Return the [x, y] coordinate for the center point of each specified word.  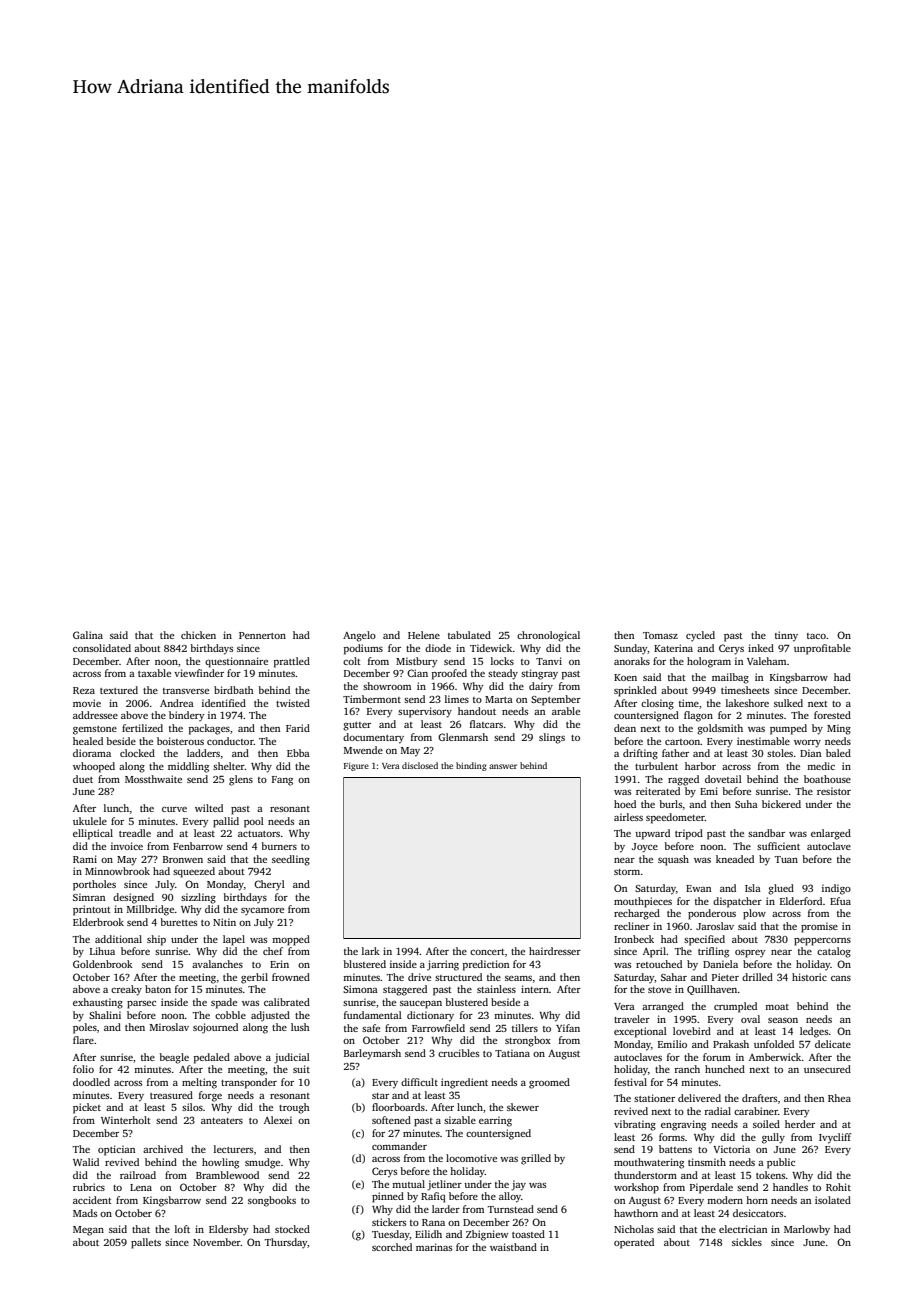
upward [652, 834]
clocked [137, 753]
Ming [839, 729]
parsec [141, 1005]
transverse [186, 691]
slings [552, 738]
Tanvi [549, 661]
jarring [443, 965]
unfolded [774, 1044]
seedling [291, 860]
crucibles [458, 1053]
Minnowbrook [117, 871]
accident [92, 1200]
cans [841, 978]
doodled [91, 1082]
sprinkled [635, 691]
